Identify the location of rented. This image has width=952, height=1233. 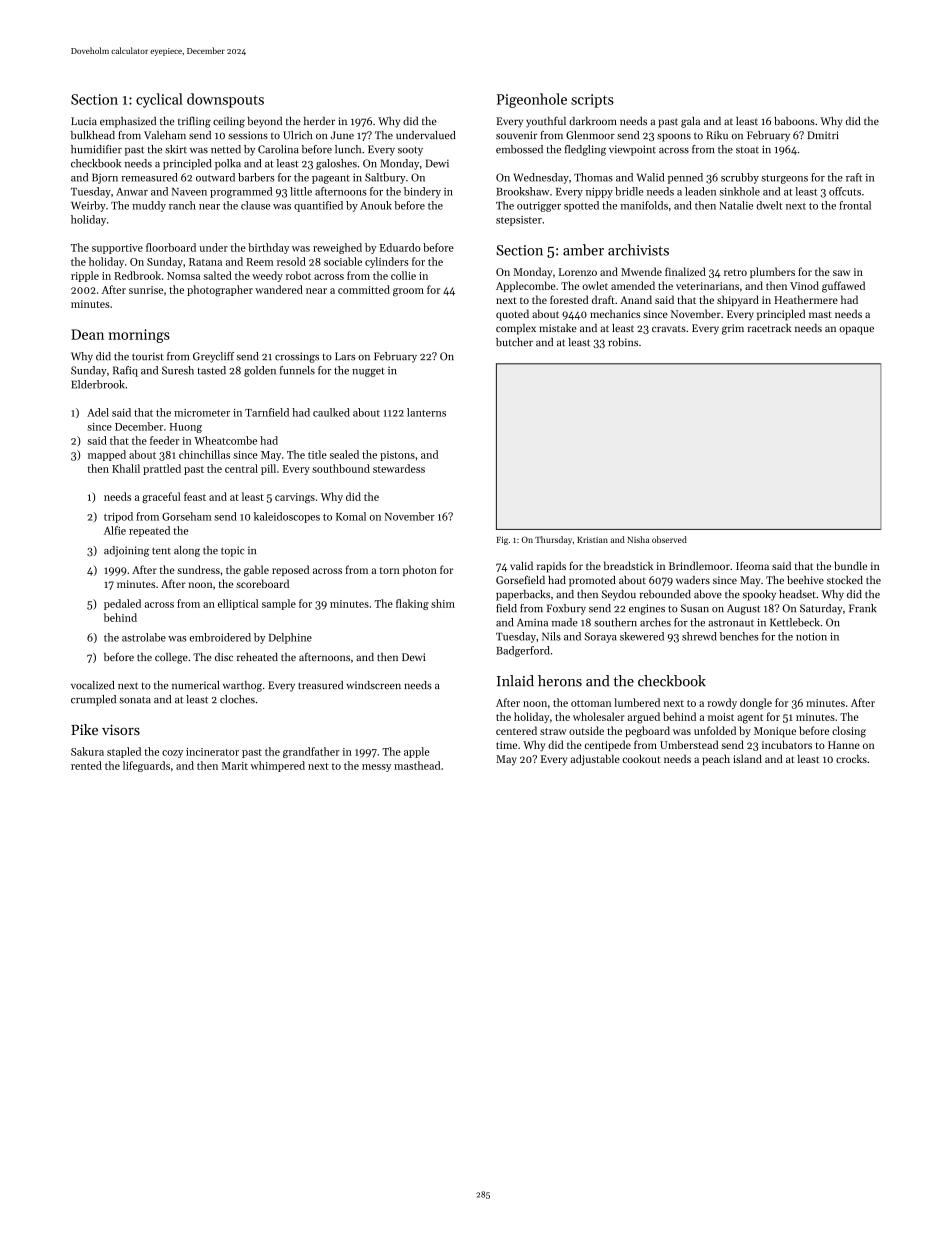
(86, 765).
